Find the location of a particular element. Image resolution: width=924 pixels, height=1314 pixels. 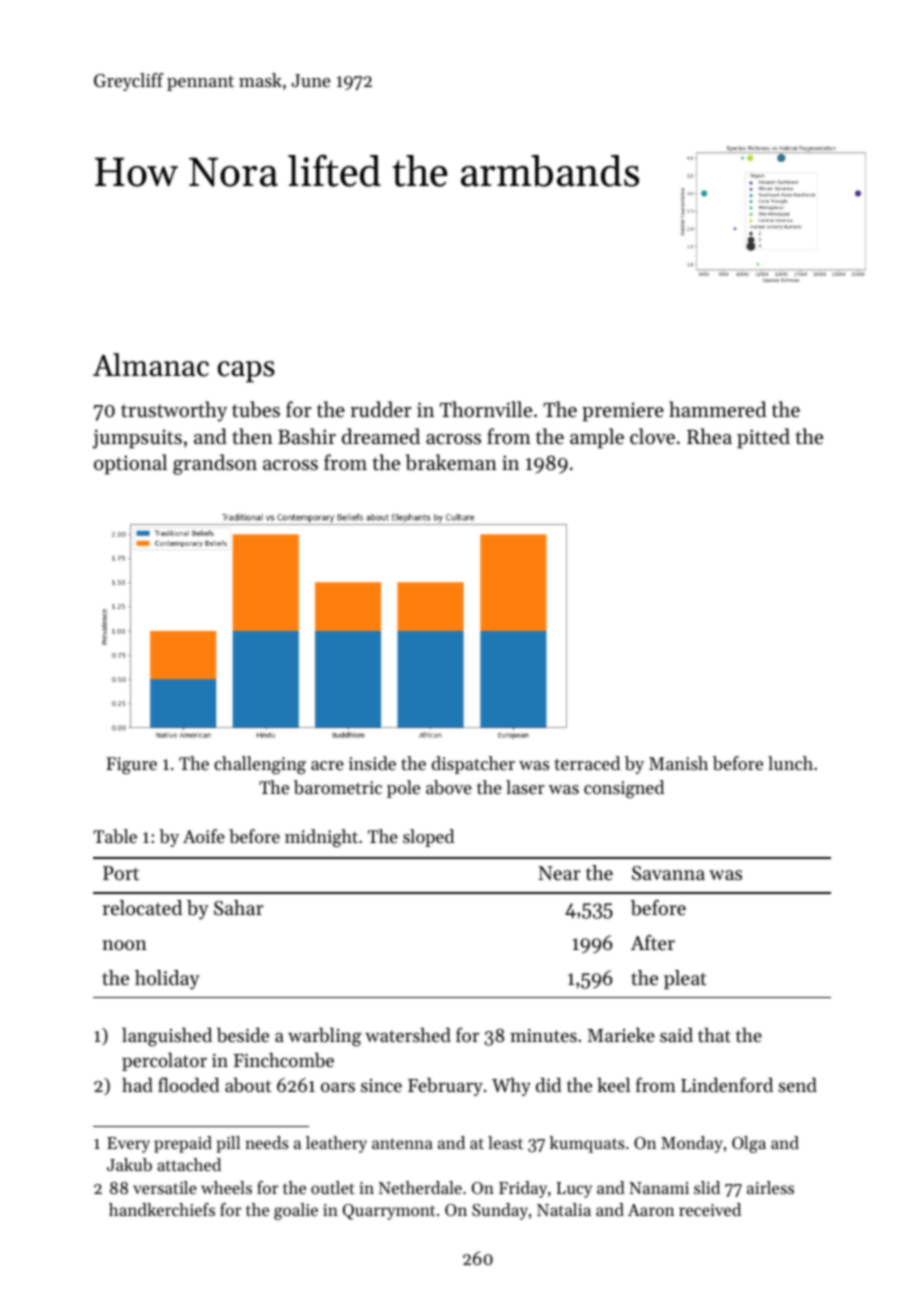

handkerchiefs is located at coordinates (162, 1209).
